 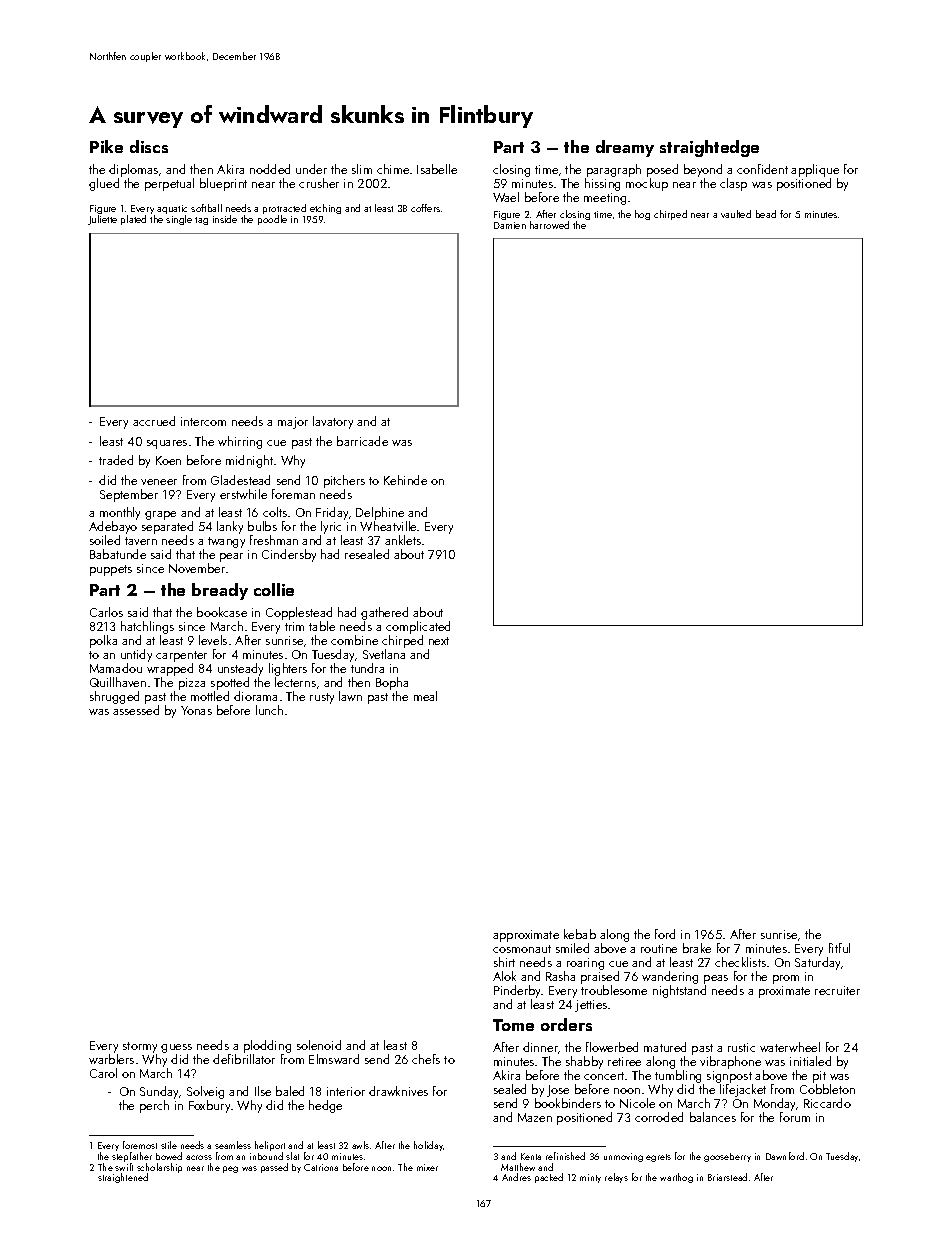 I want to click on applique, so click(x=815, y=170).
